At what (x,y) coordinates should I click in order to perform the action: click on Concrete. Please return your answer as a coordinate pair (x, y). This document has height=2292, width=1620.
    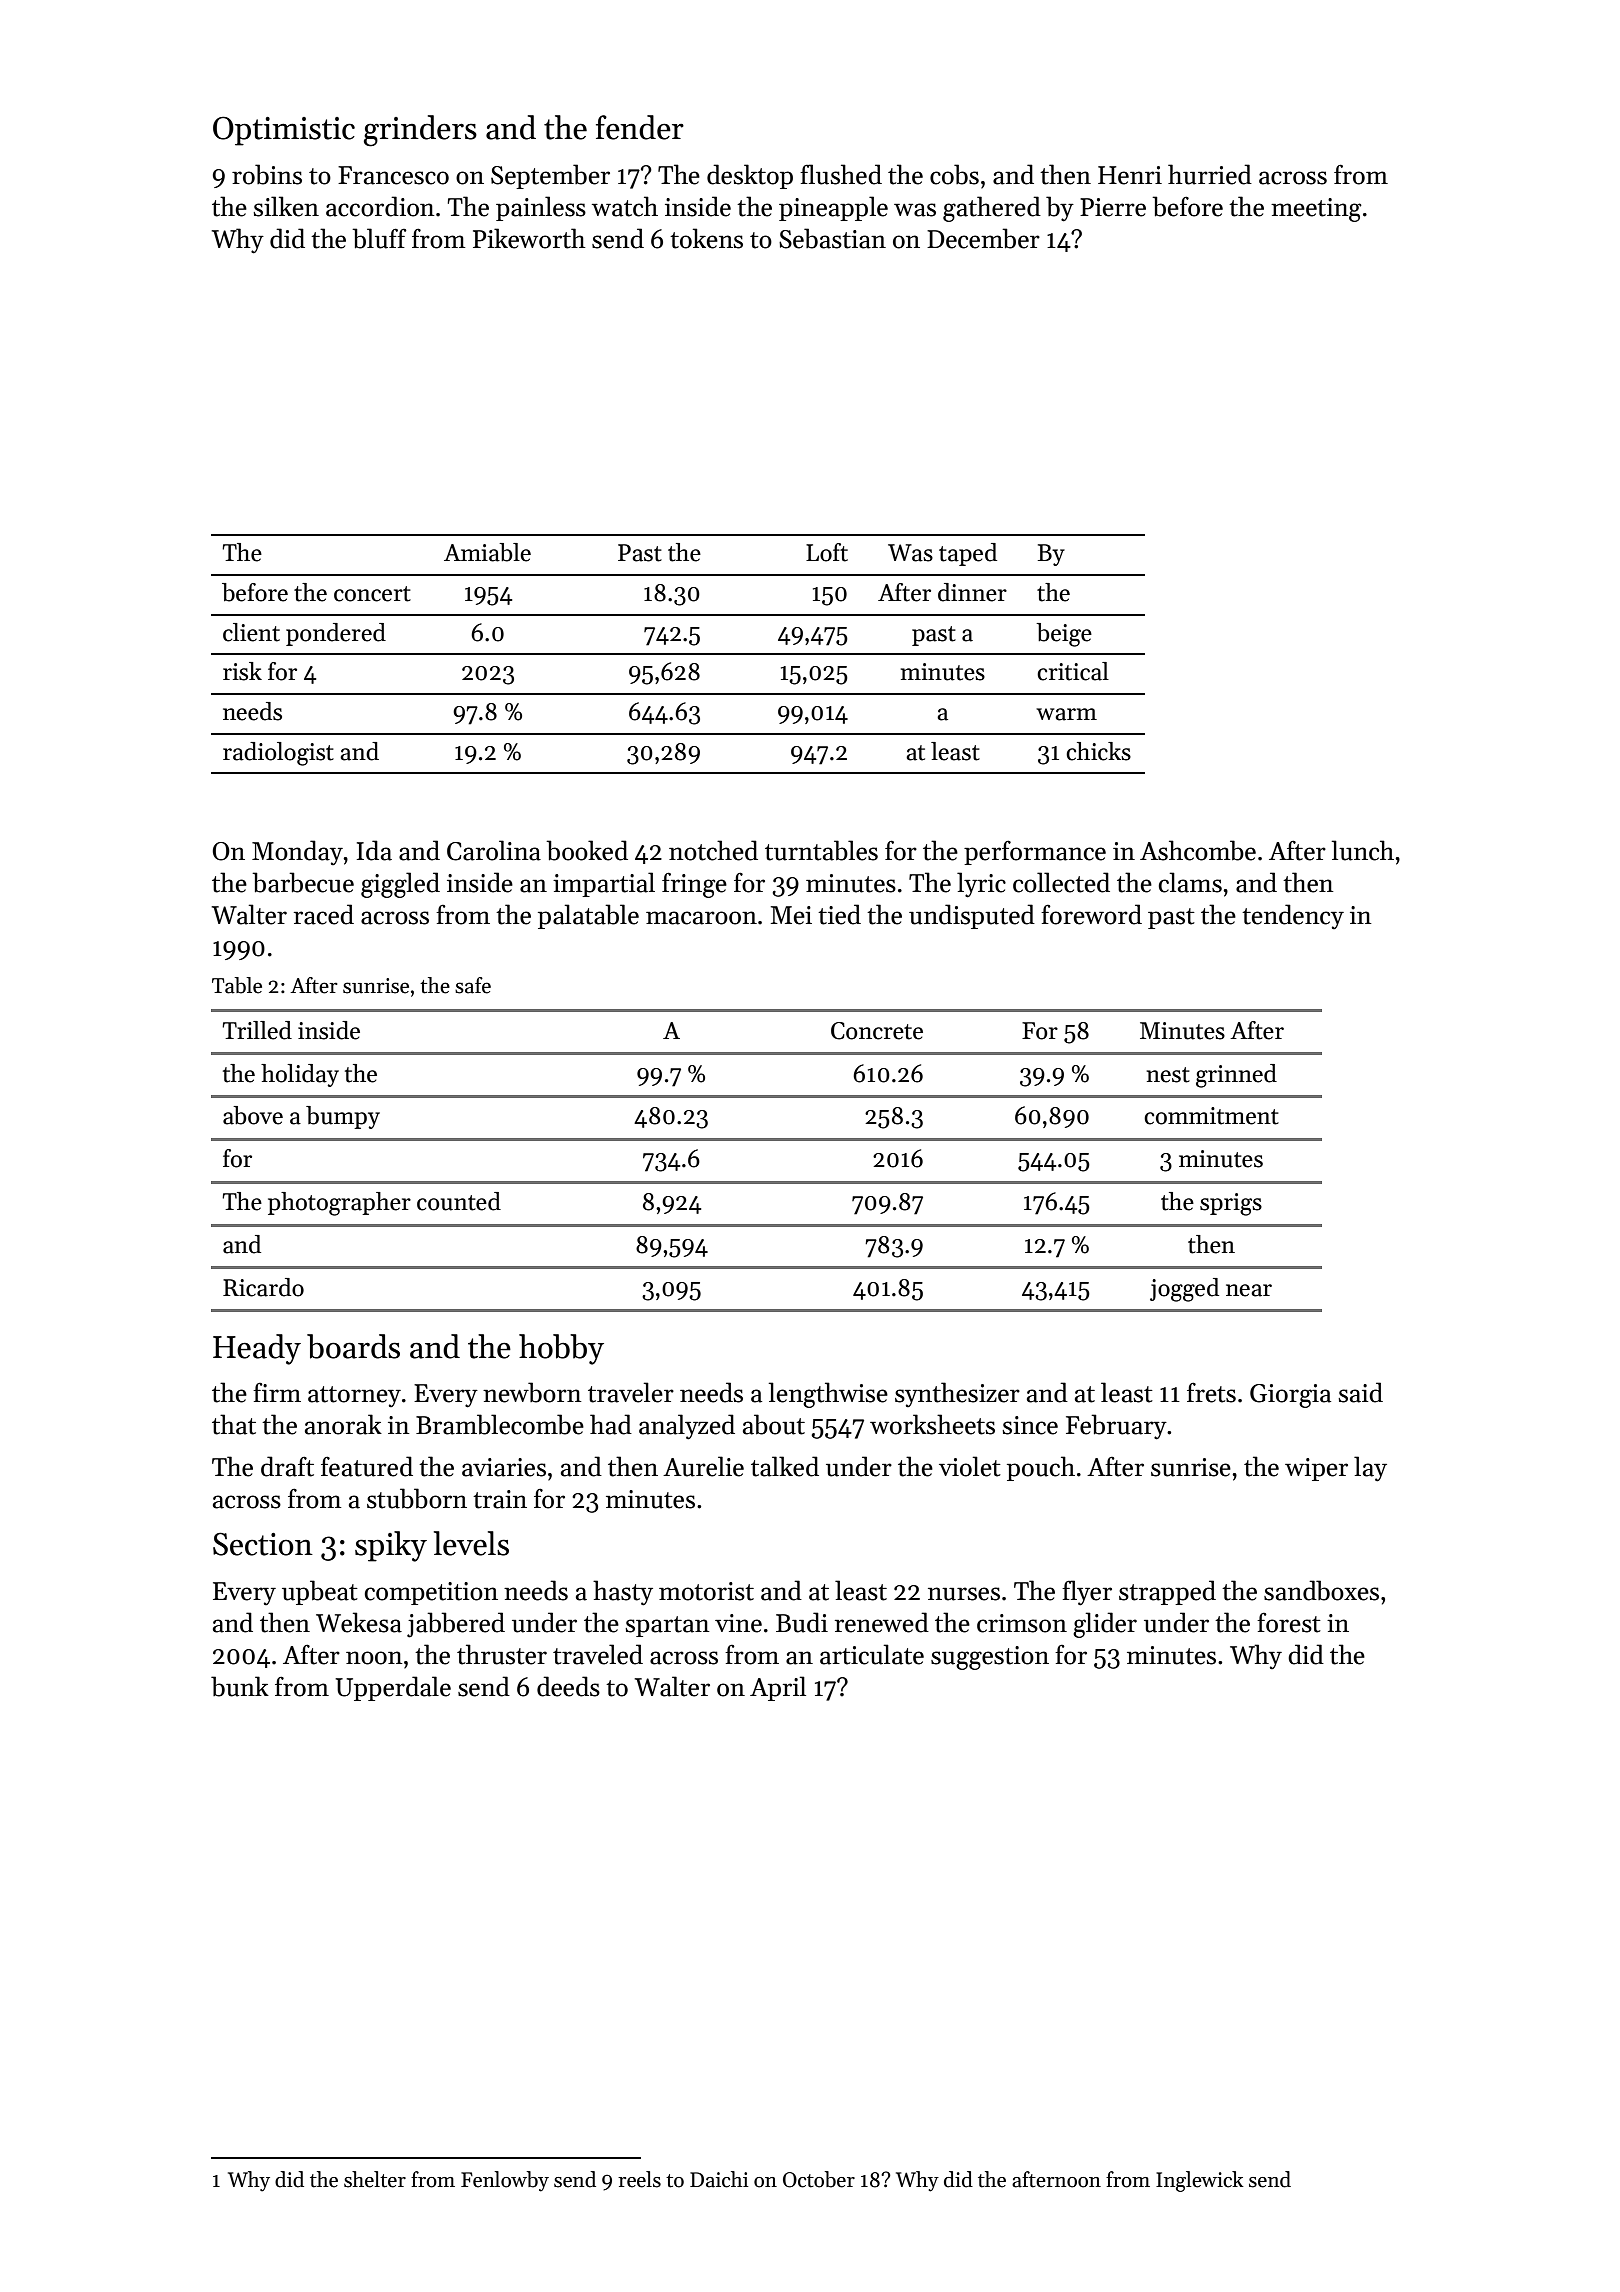
    Looking at the image, I should click on (877, 1031).
